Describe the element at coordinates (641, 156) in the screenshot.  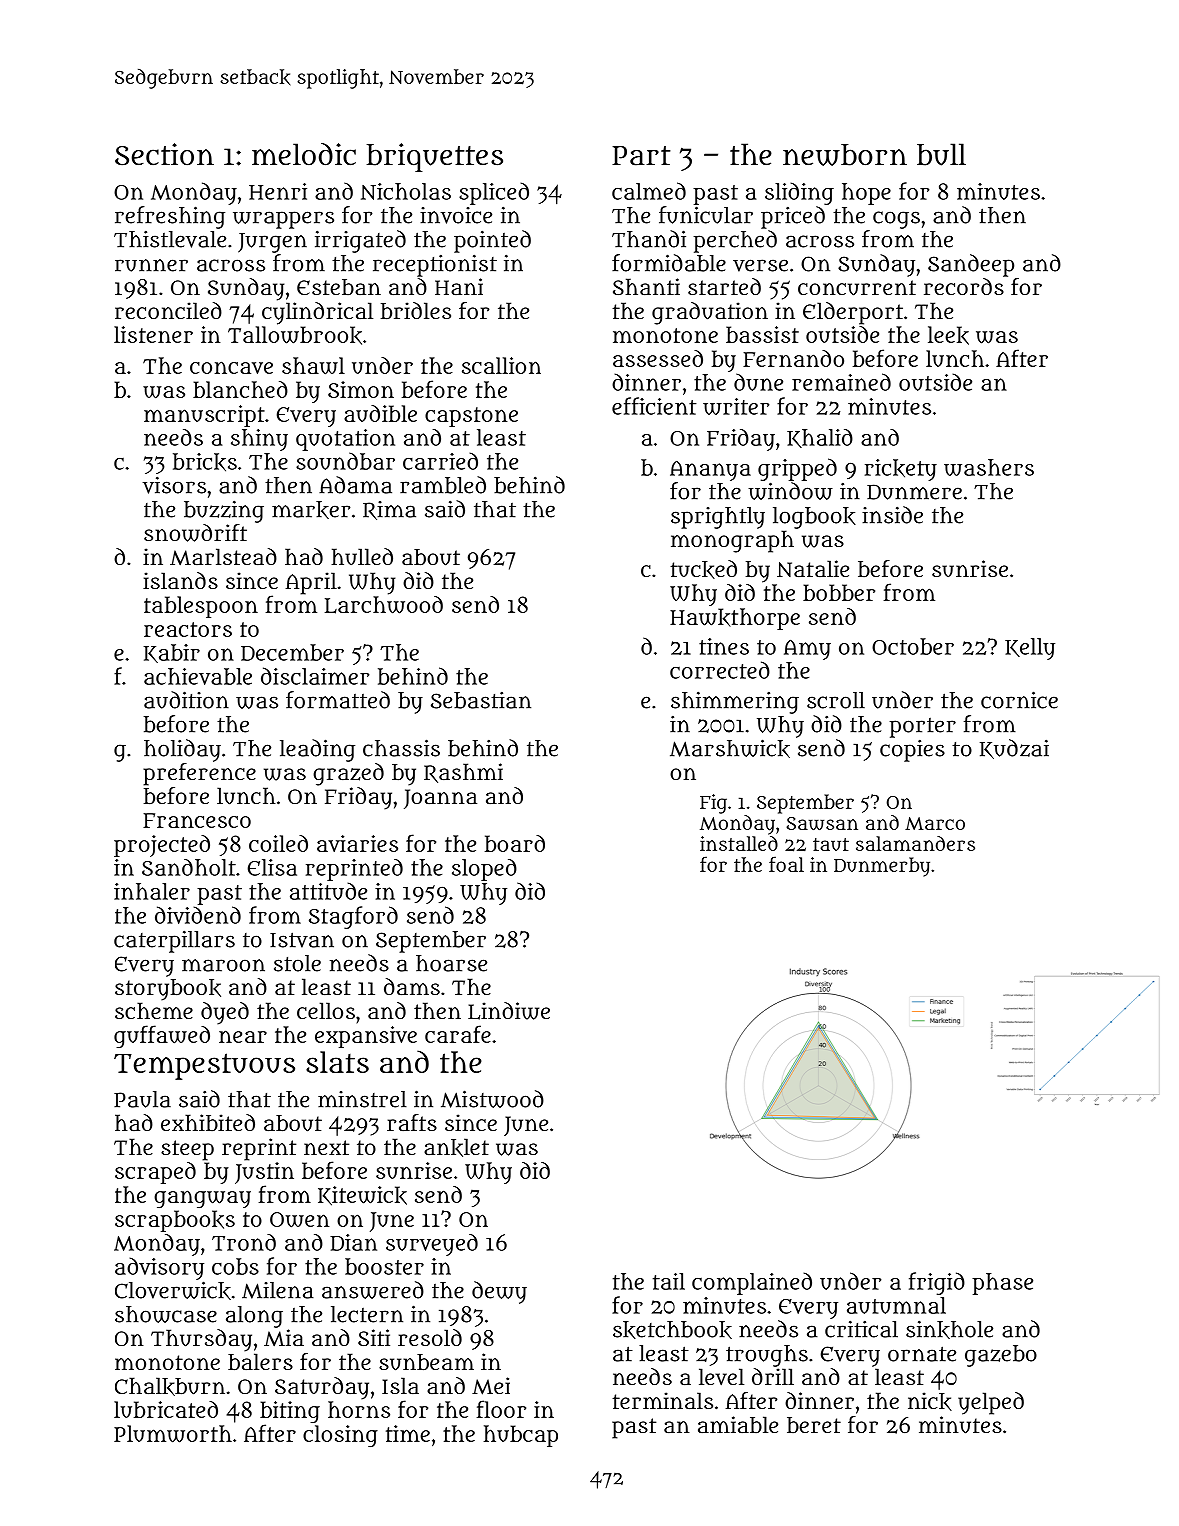
I see `Part` at that location.
